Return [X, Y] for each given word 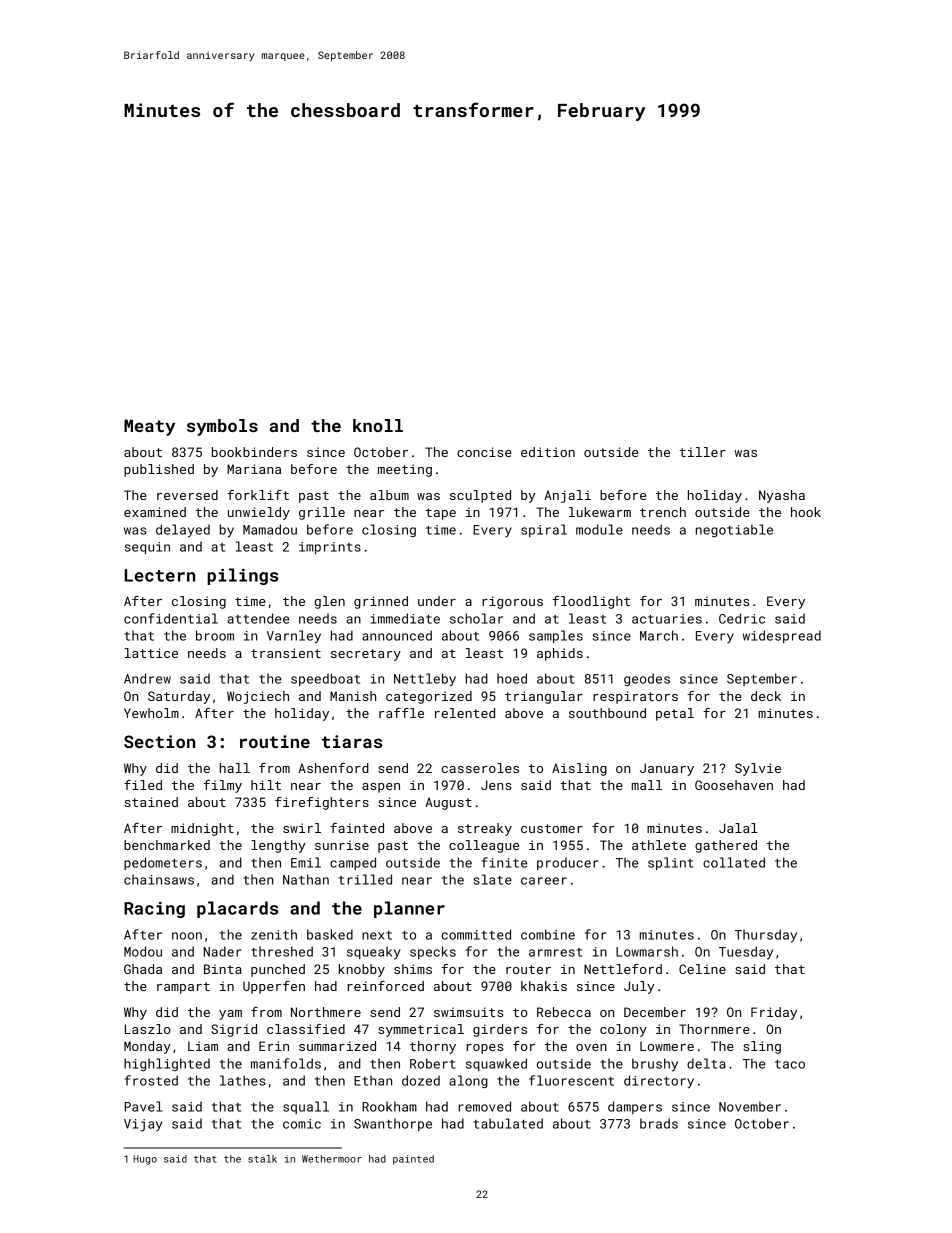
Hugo [145, 1160]
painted [413, 1160]
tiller [703, 452]
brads [659, 1123]
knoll [378, 425]
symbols [222, 427]
